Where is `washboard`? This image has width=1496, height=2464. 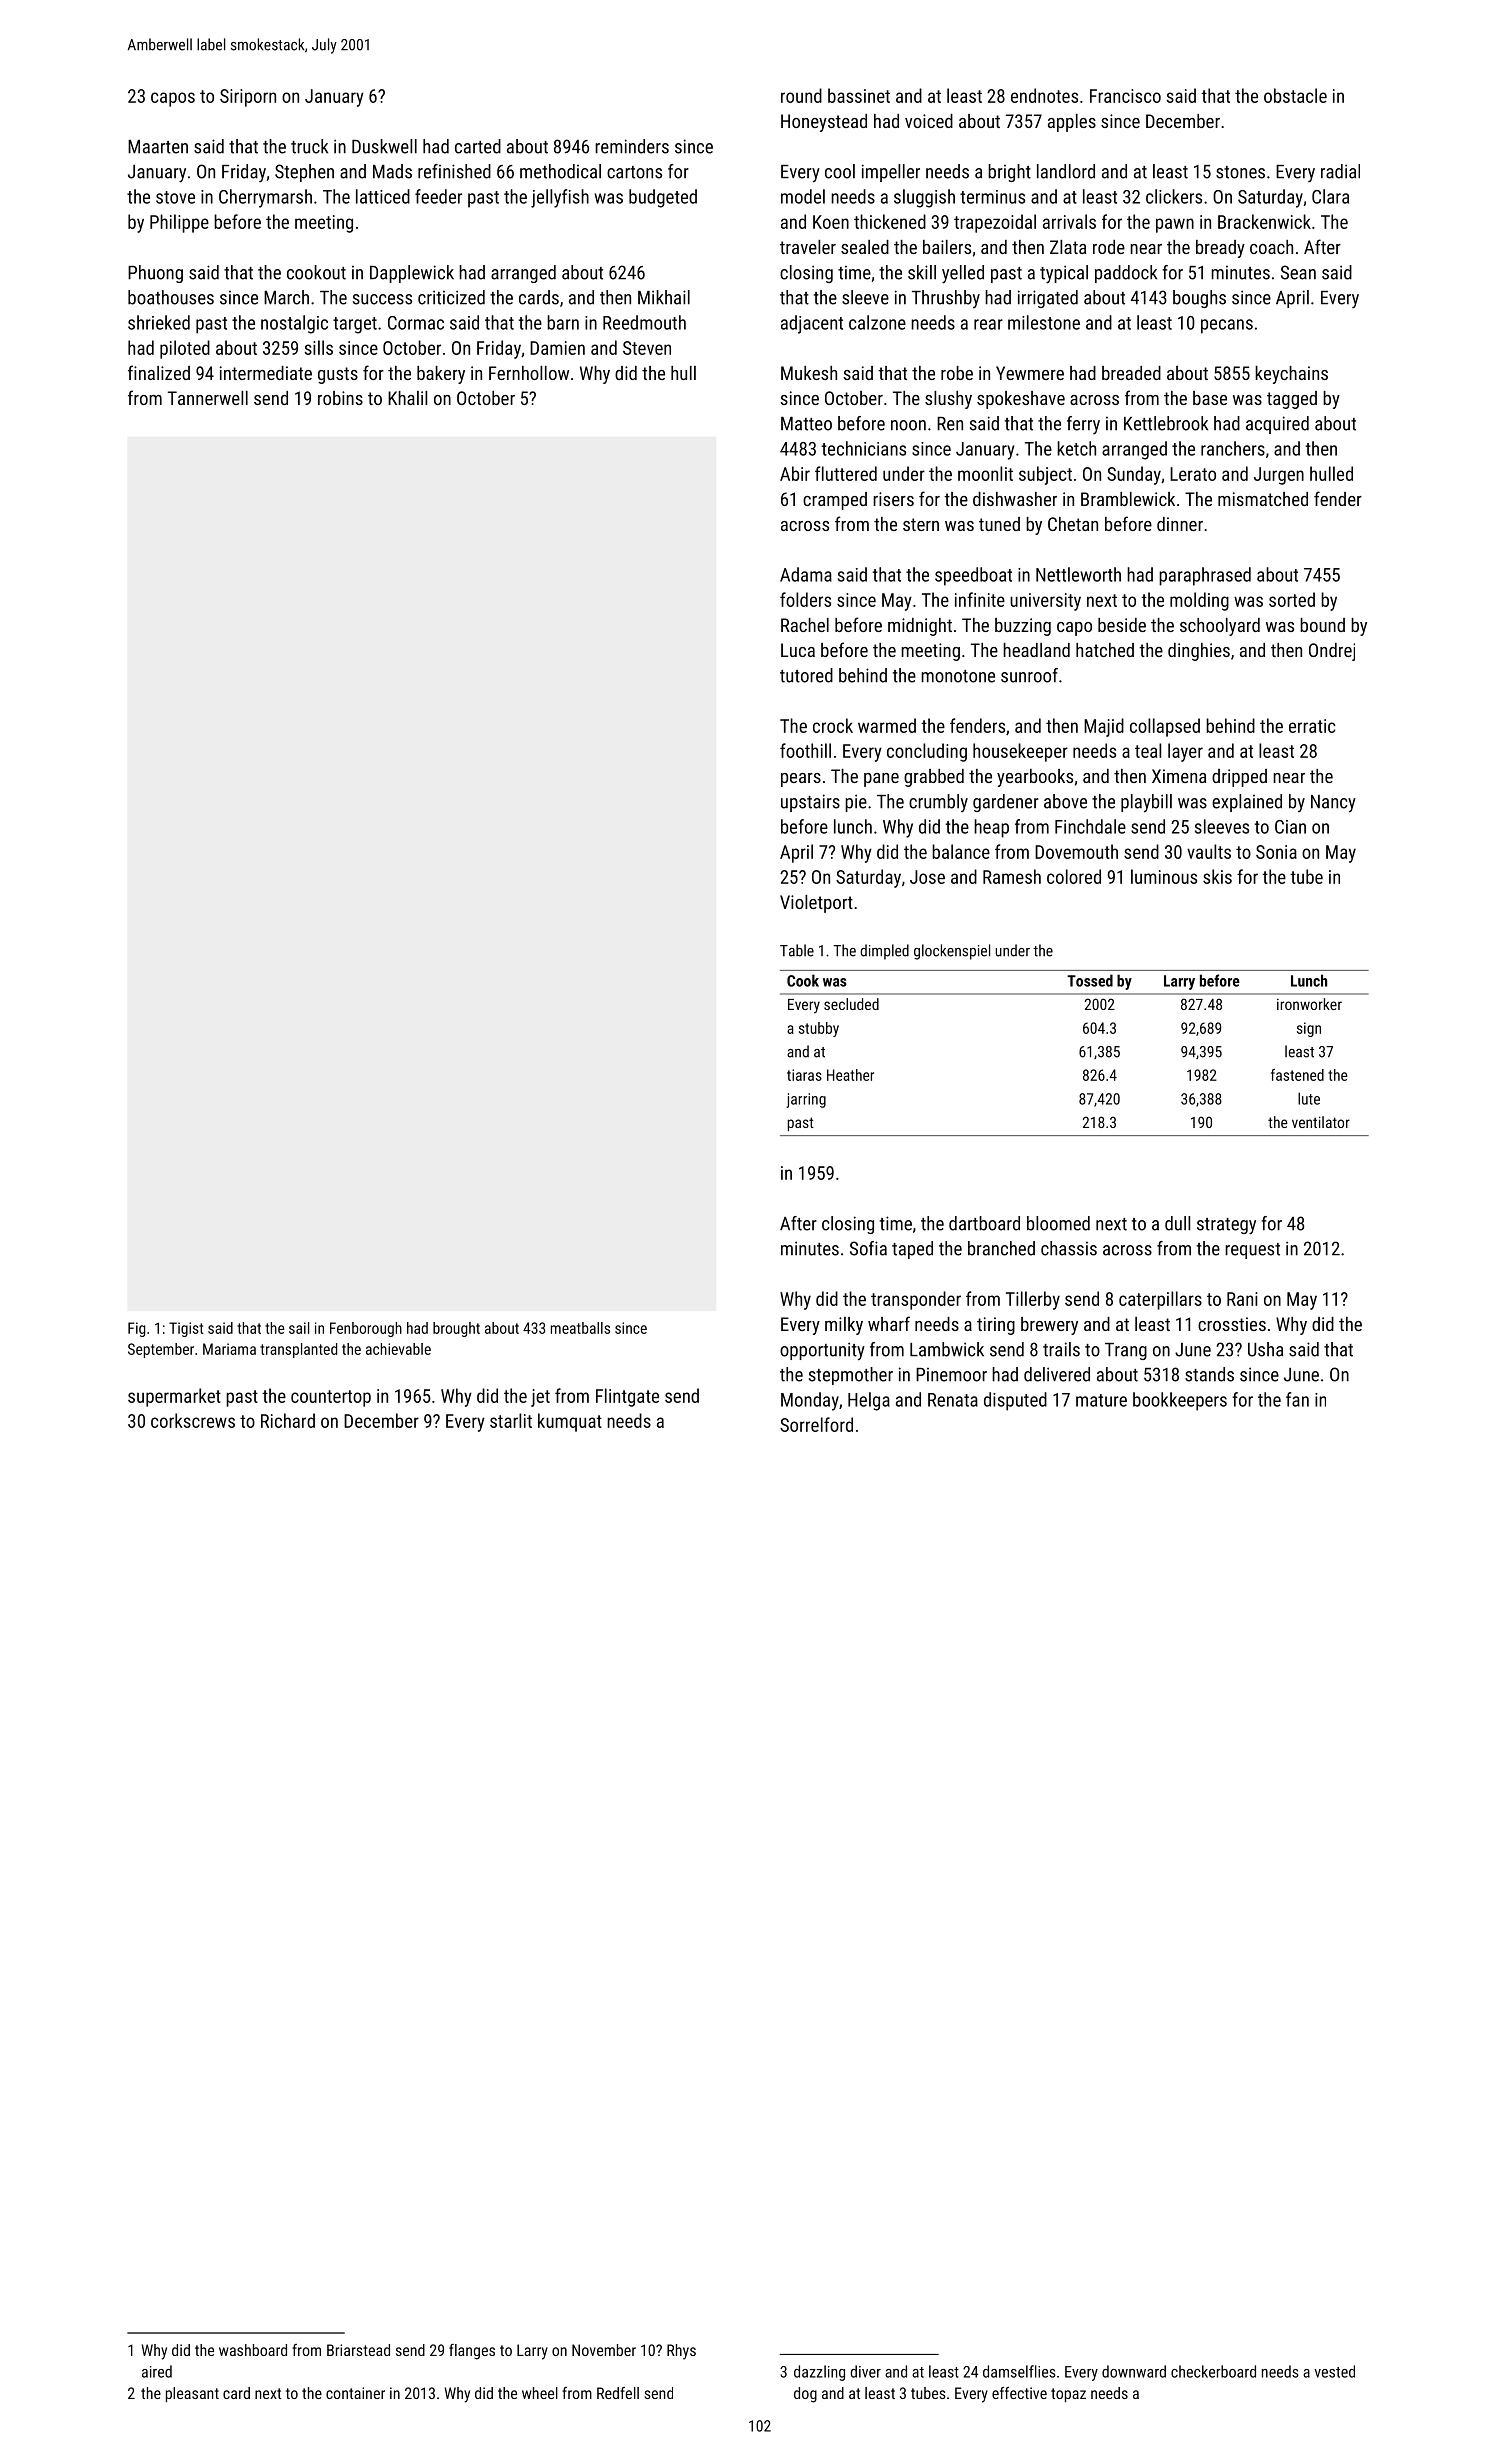 washboard is located at coordinates (253, 2350).
